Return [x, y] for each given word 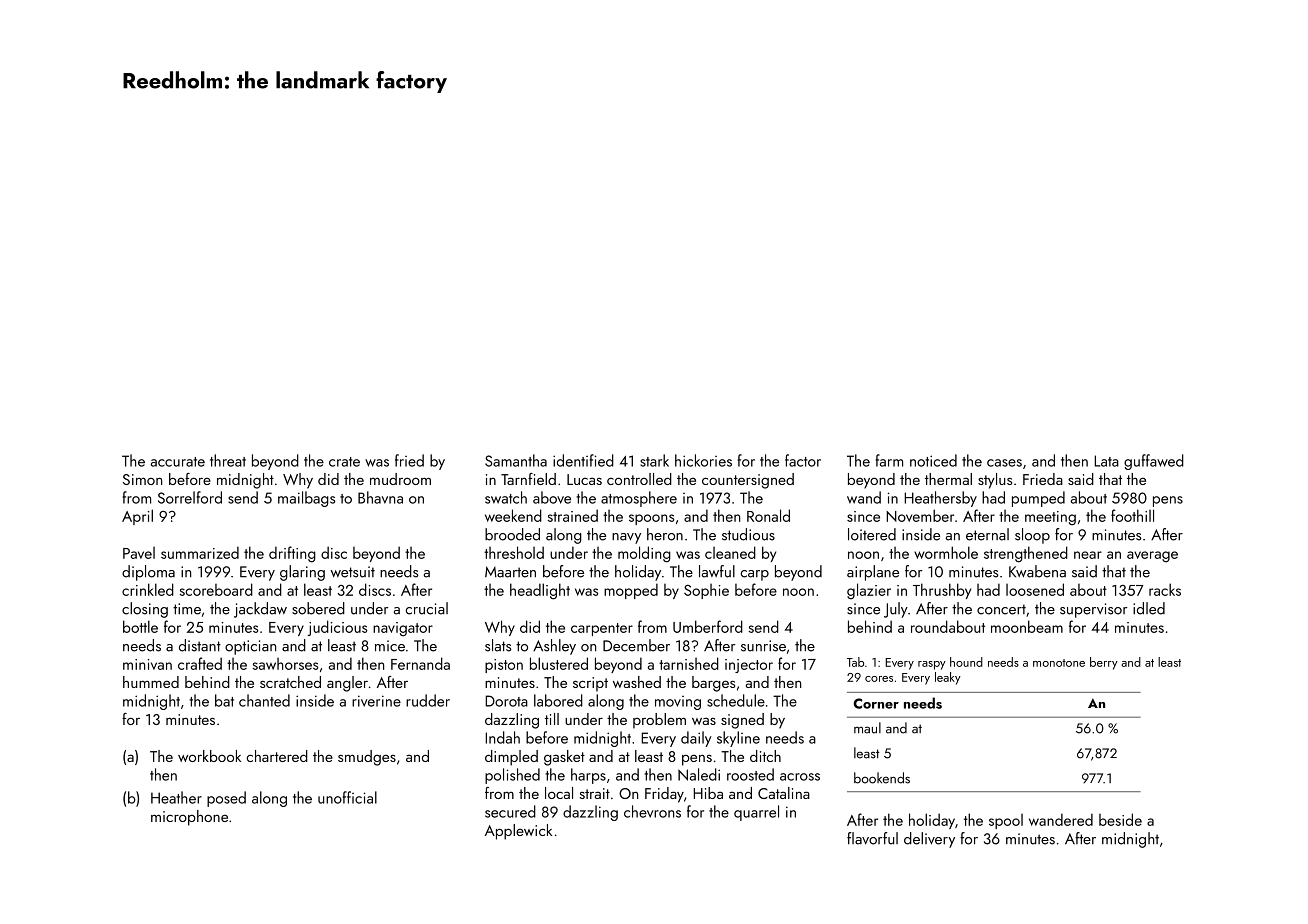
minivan [147, 664]
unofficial [347, 797]
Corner [876, 703]
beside [1120, 819]
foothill [1132, 515]
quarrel [756, 813]
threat [228, 460]
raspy [932, 665]
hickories [703, 460]
